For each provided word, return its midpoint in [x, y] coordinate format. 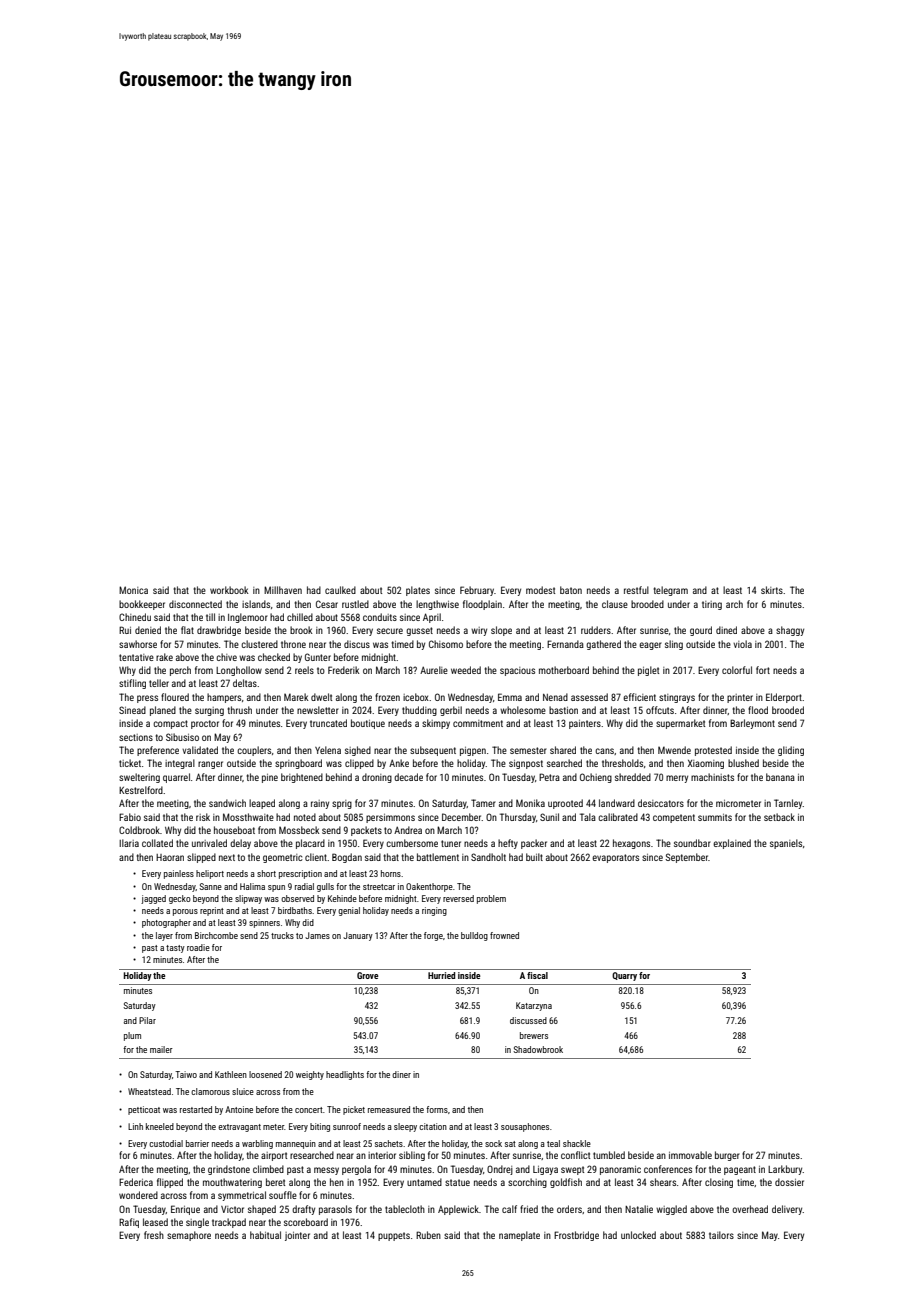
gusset [419, 631]
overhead [750, 1209]
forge [433, 936]
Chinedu [135, 617]
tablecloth [405, 1209]
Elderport [784, 698]
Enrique [185, 1210]
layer [164, 936]
